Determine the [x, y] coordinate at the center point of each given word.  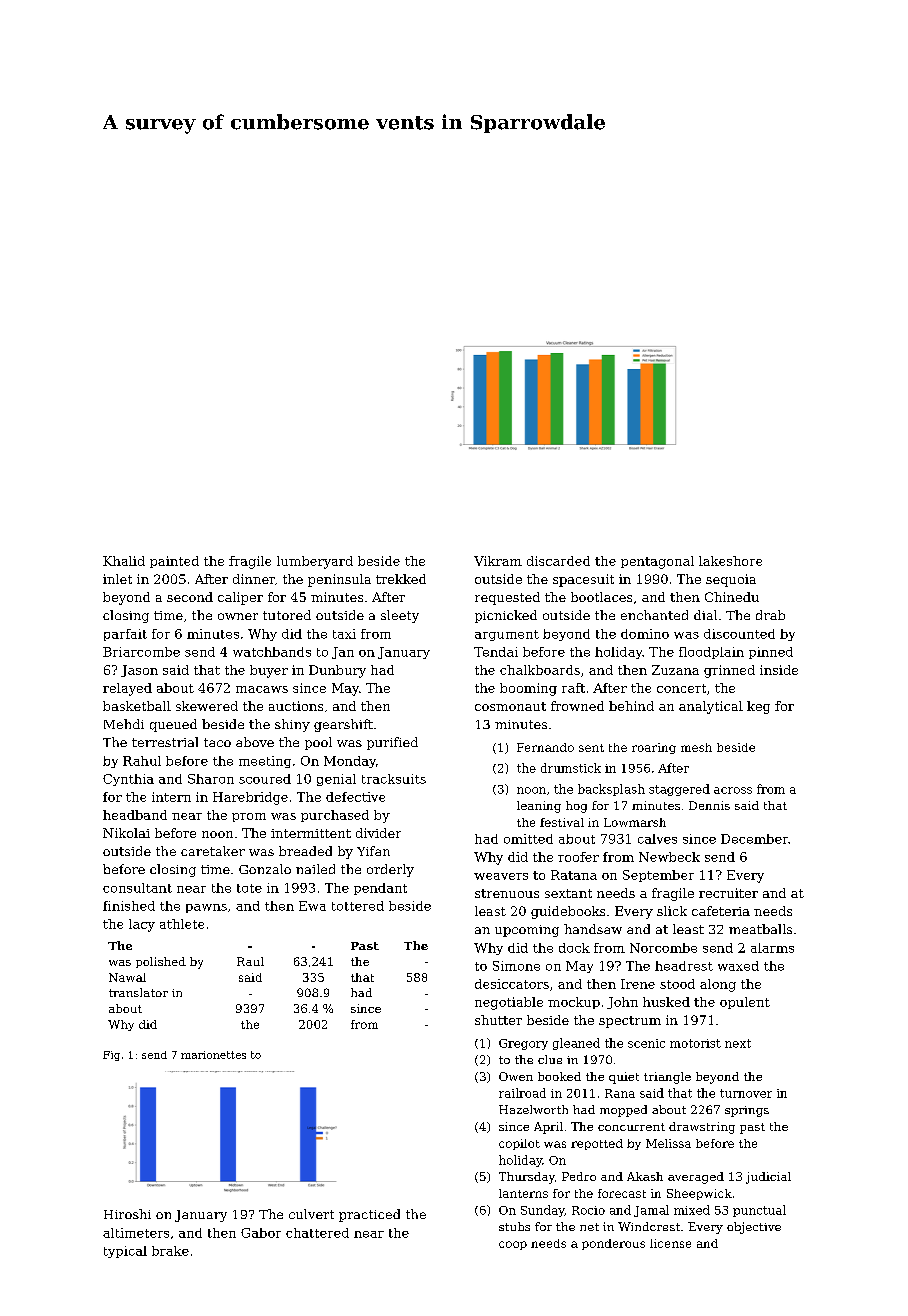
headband [135, 815]
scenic [646, 1043]
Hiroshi [127, 1214]
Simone [516, 966]
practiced [369, 1215]
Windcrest [649, 1226]
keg [758, 707]
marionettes [213, 1055]
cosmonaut [510, 706]
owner [238, 616]
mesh [696, 747]
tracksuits [394, 779]
